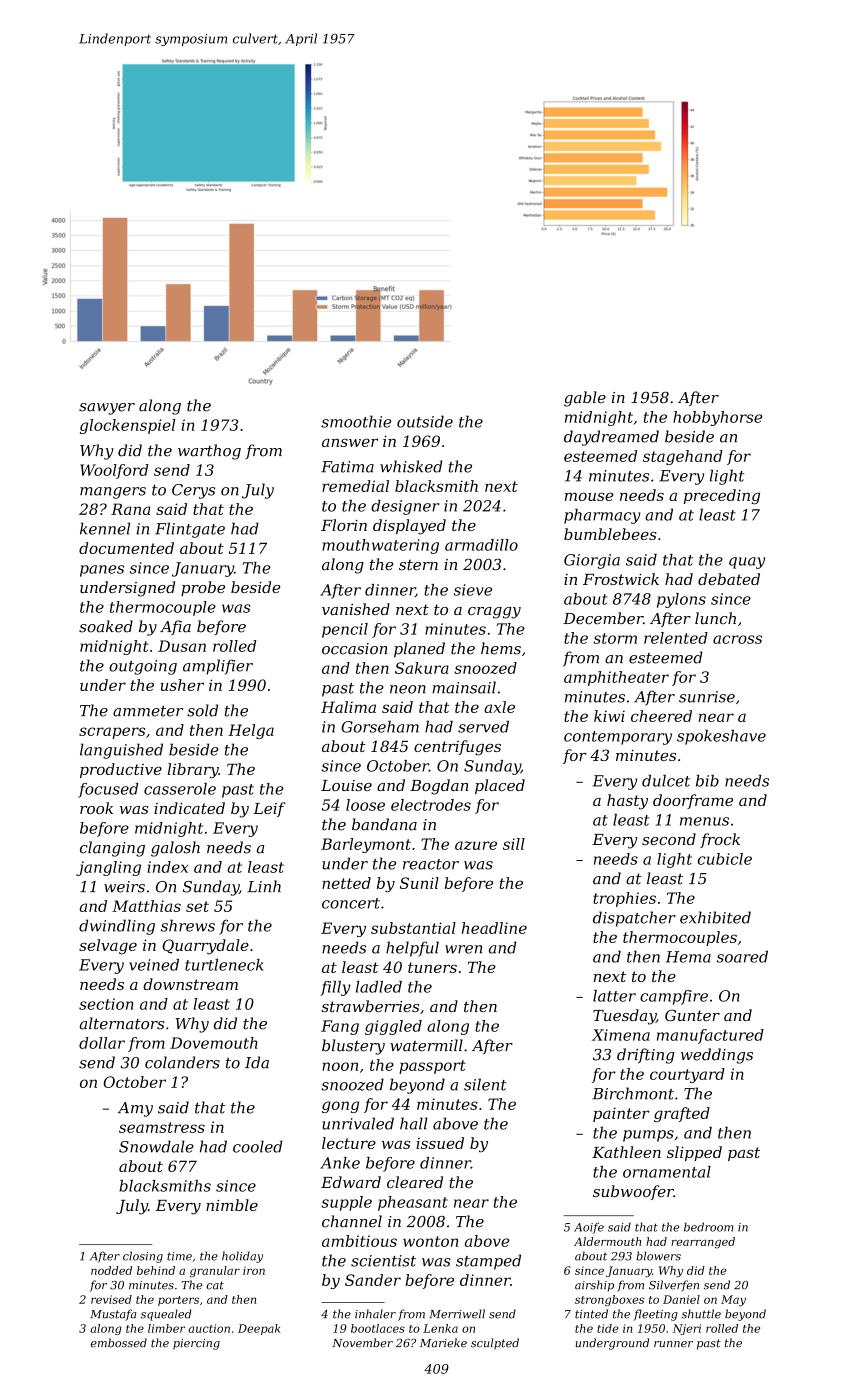 Image resolution: width=849 pixels, height=1400 pixels. I want to click on hobbyhorse, so click(717, 418).
